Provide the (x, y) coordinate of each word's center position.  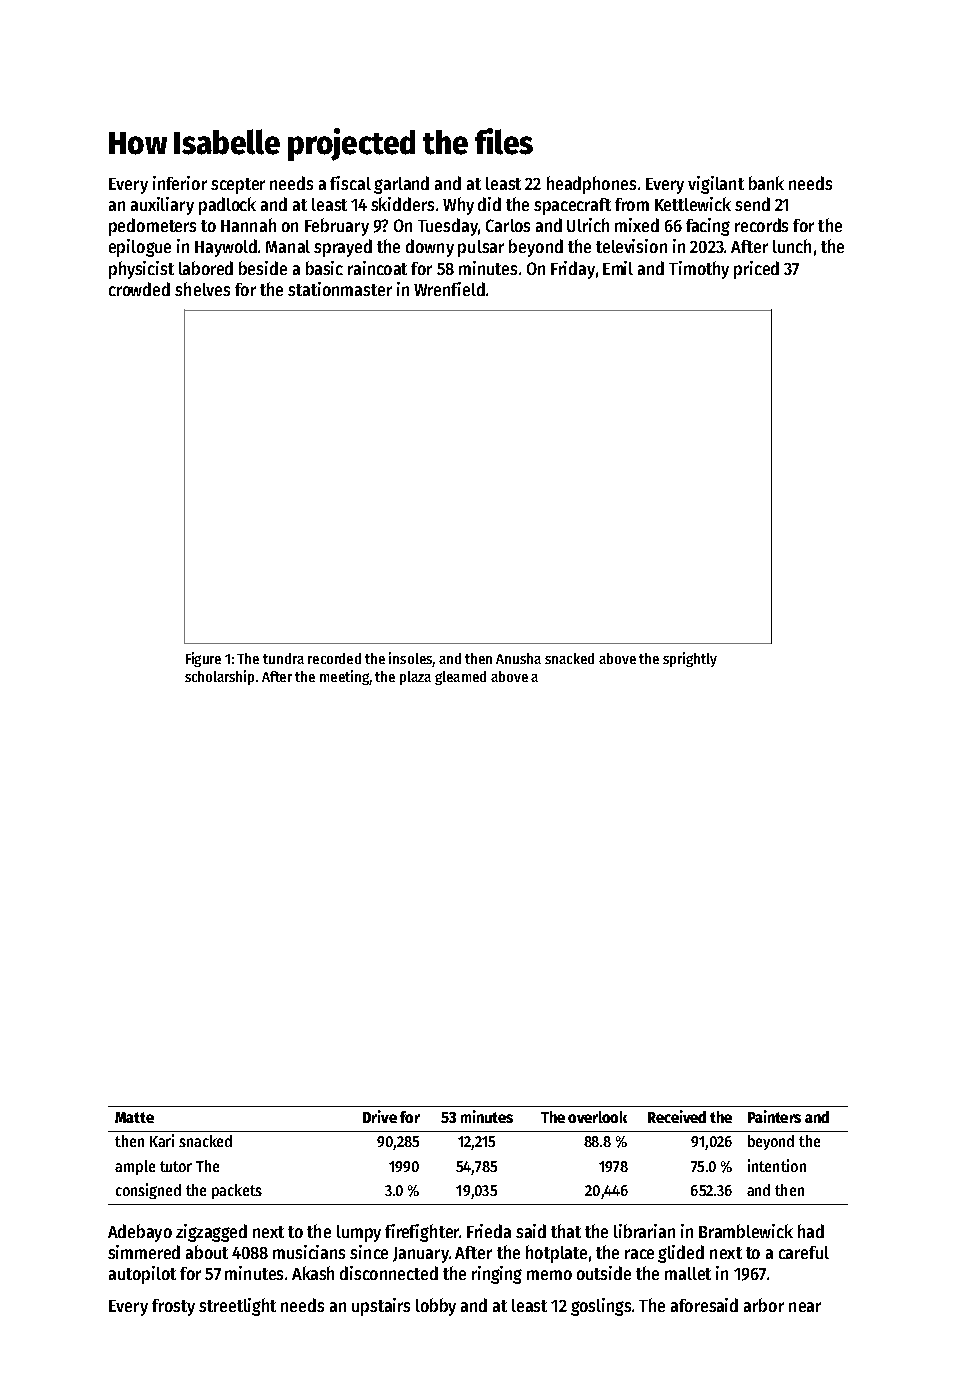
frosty (173, 1307)
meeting (344, 677)
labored (206, 268)
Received (677, 1116)
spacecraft (572, 206)
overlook (597, 1117)
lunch (792, 246)
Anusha (518, 658)
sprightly (690, 659)
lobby (436, 1307)
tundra (283, 658)
